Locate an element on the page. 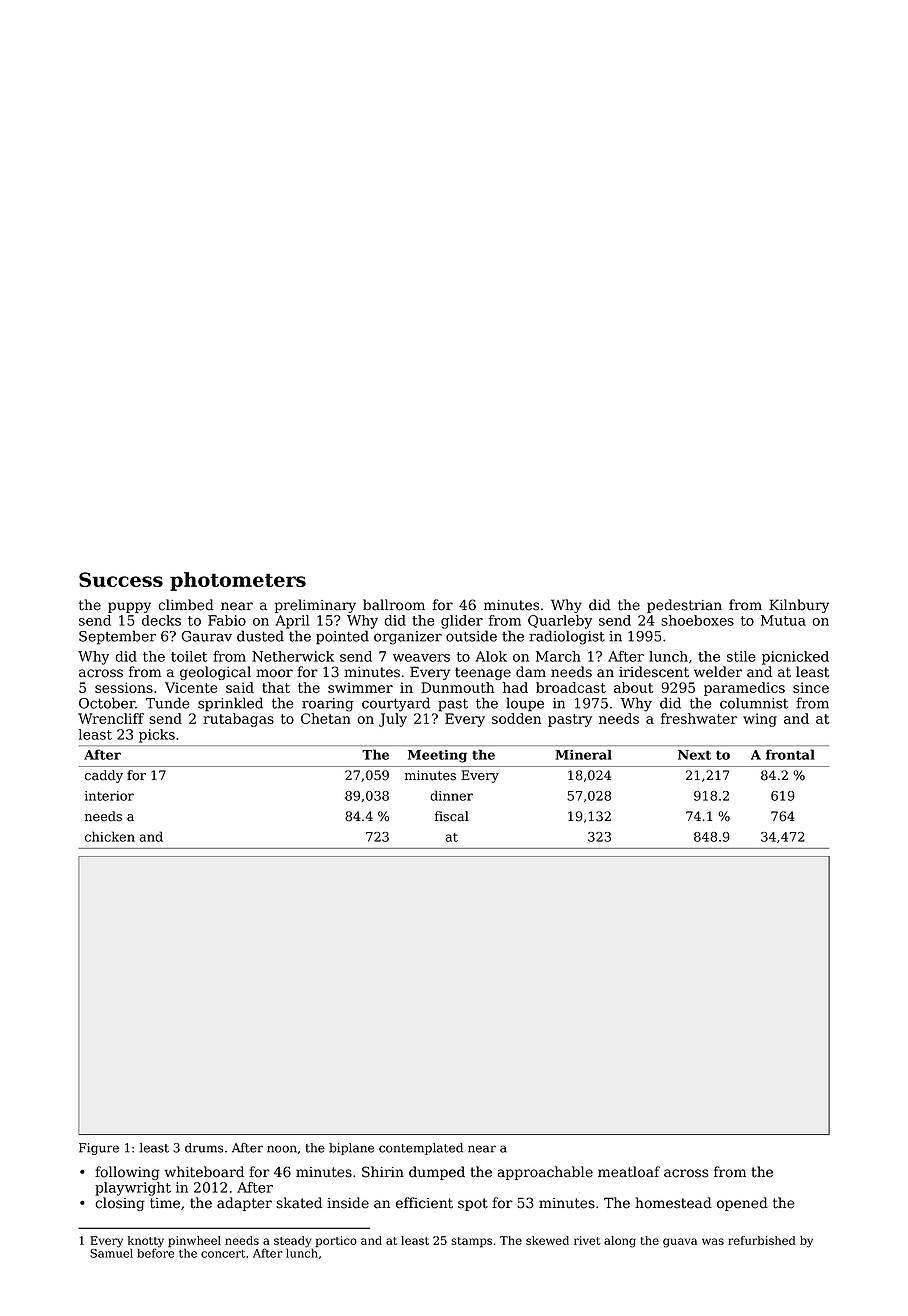 This document has width=908, height=1316. photometers is located at coordinates (238, 581).
